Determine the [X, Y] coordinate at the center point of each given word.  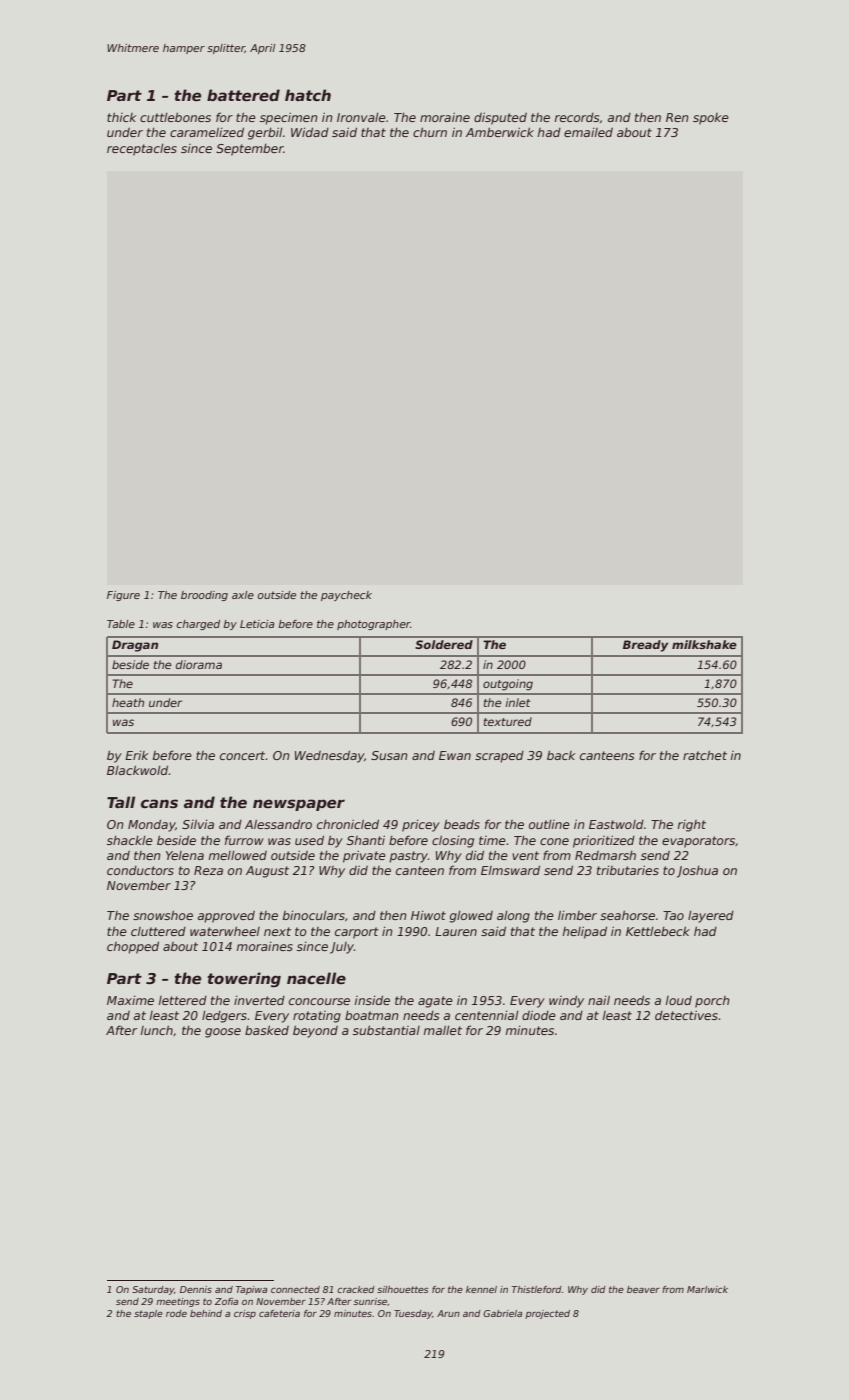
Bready [645, 646]
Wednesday [329, 756]
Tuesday [413, 1314]
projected [547, 1314]
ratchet [705, 755]
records [576, 117]
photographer [373, 625]
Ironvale [361, 117]
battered [243, 95]
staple [148, 1314]
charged [198, 625]
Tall [121, 802]
